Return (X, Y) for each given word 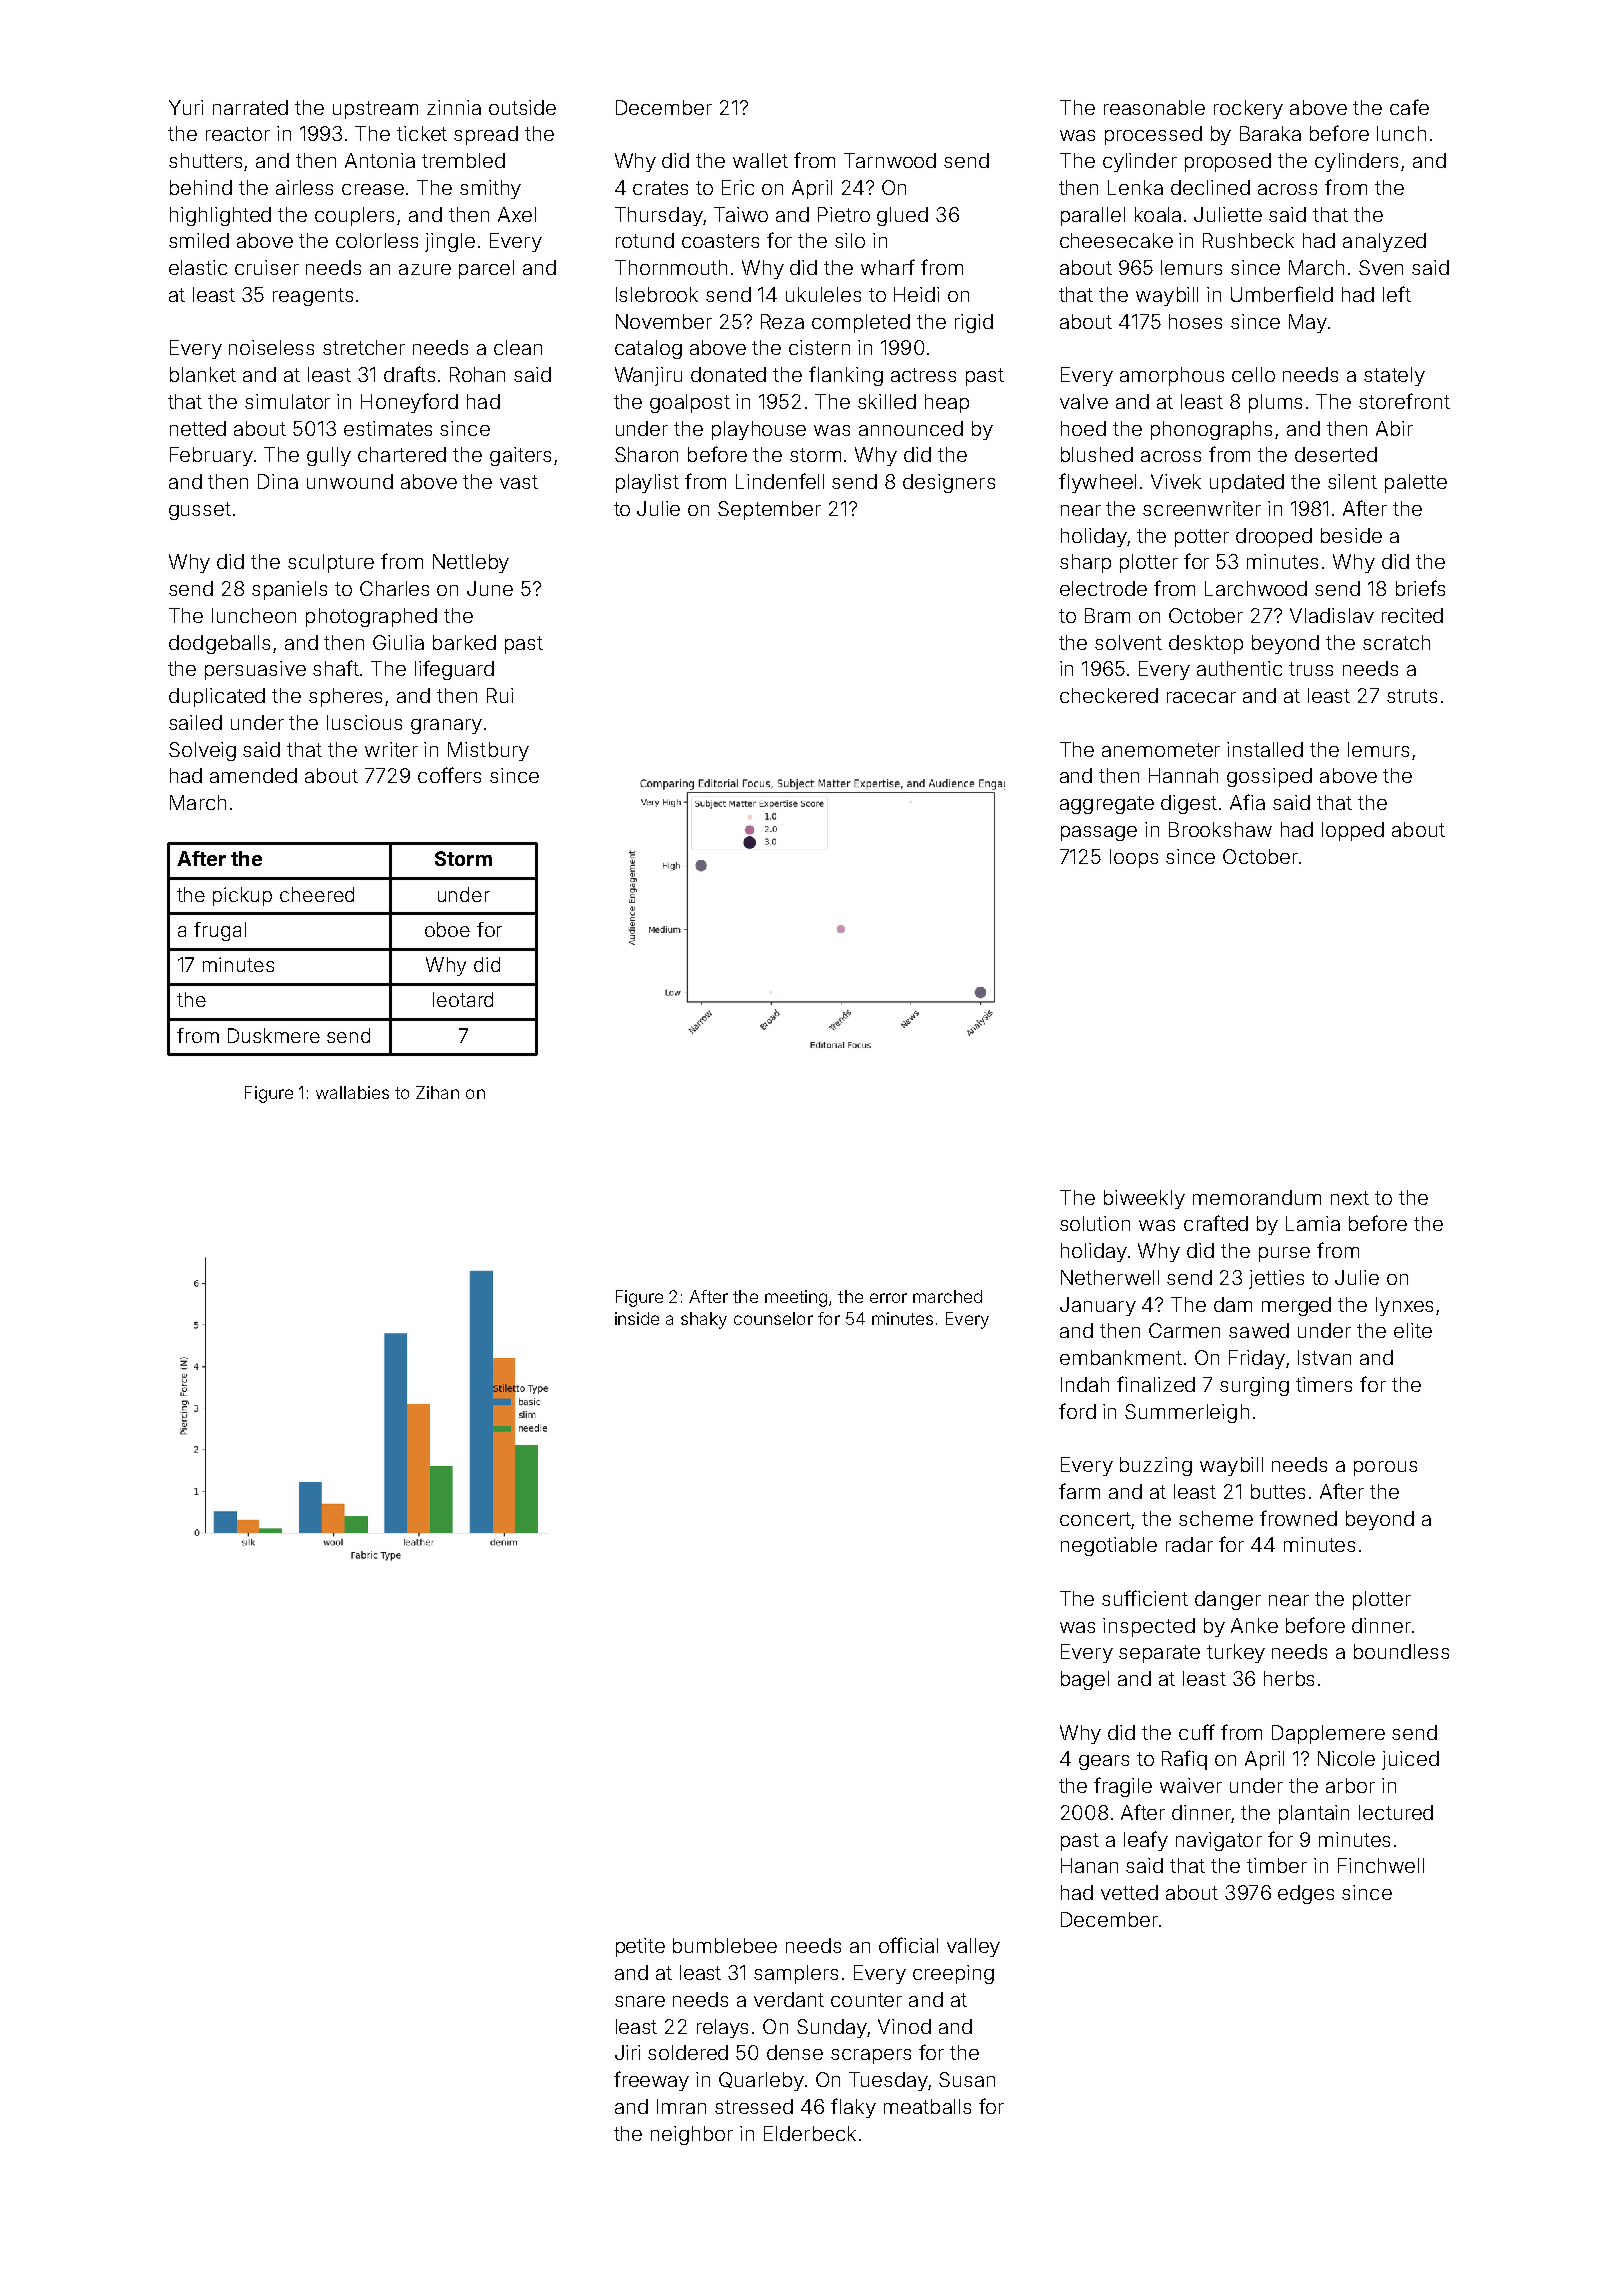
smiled (199, 240)
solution (1095, 1223)
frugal (220, 931)
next (1350, 1198)
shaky (704, 1320)
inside (637, 1318)
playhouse (759, 430)
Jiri (627, 2052)
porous (1385, 1468)
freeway (651, 2081)
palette (1416, 483)
